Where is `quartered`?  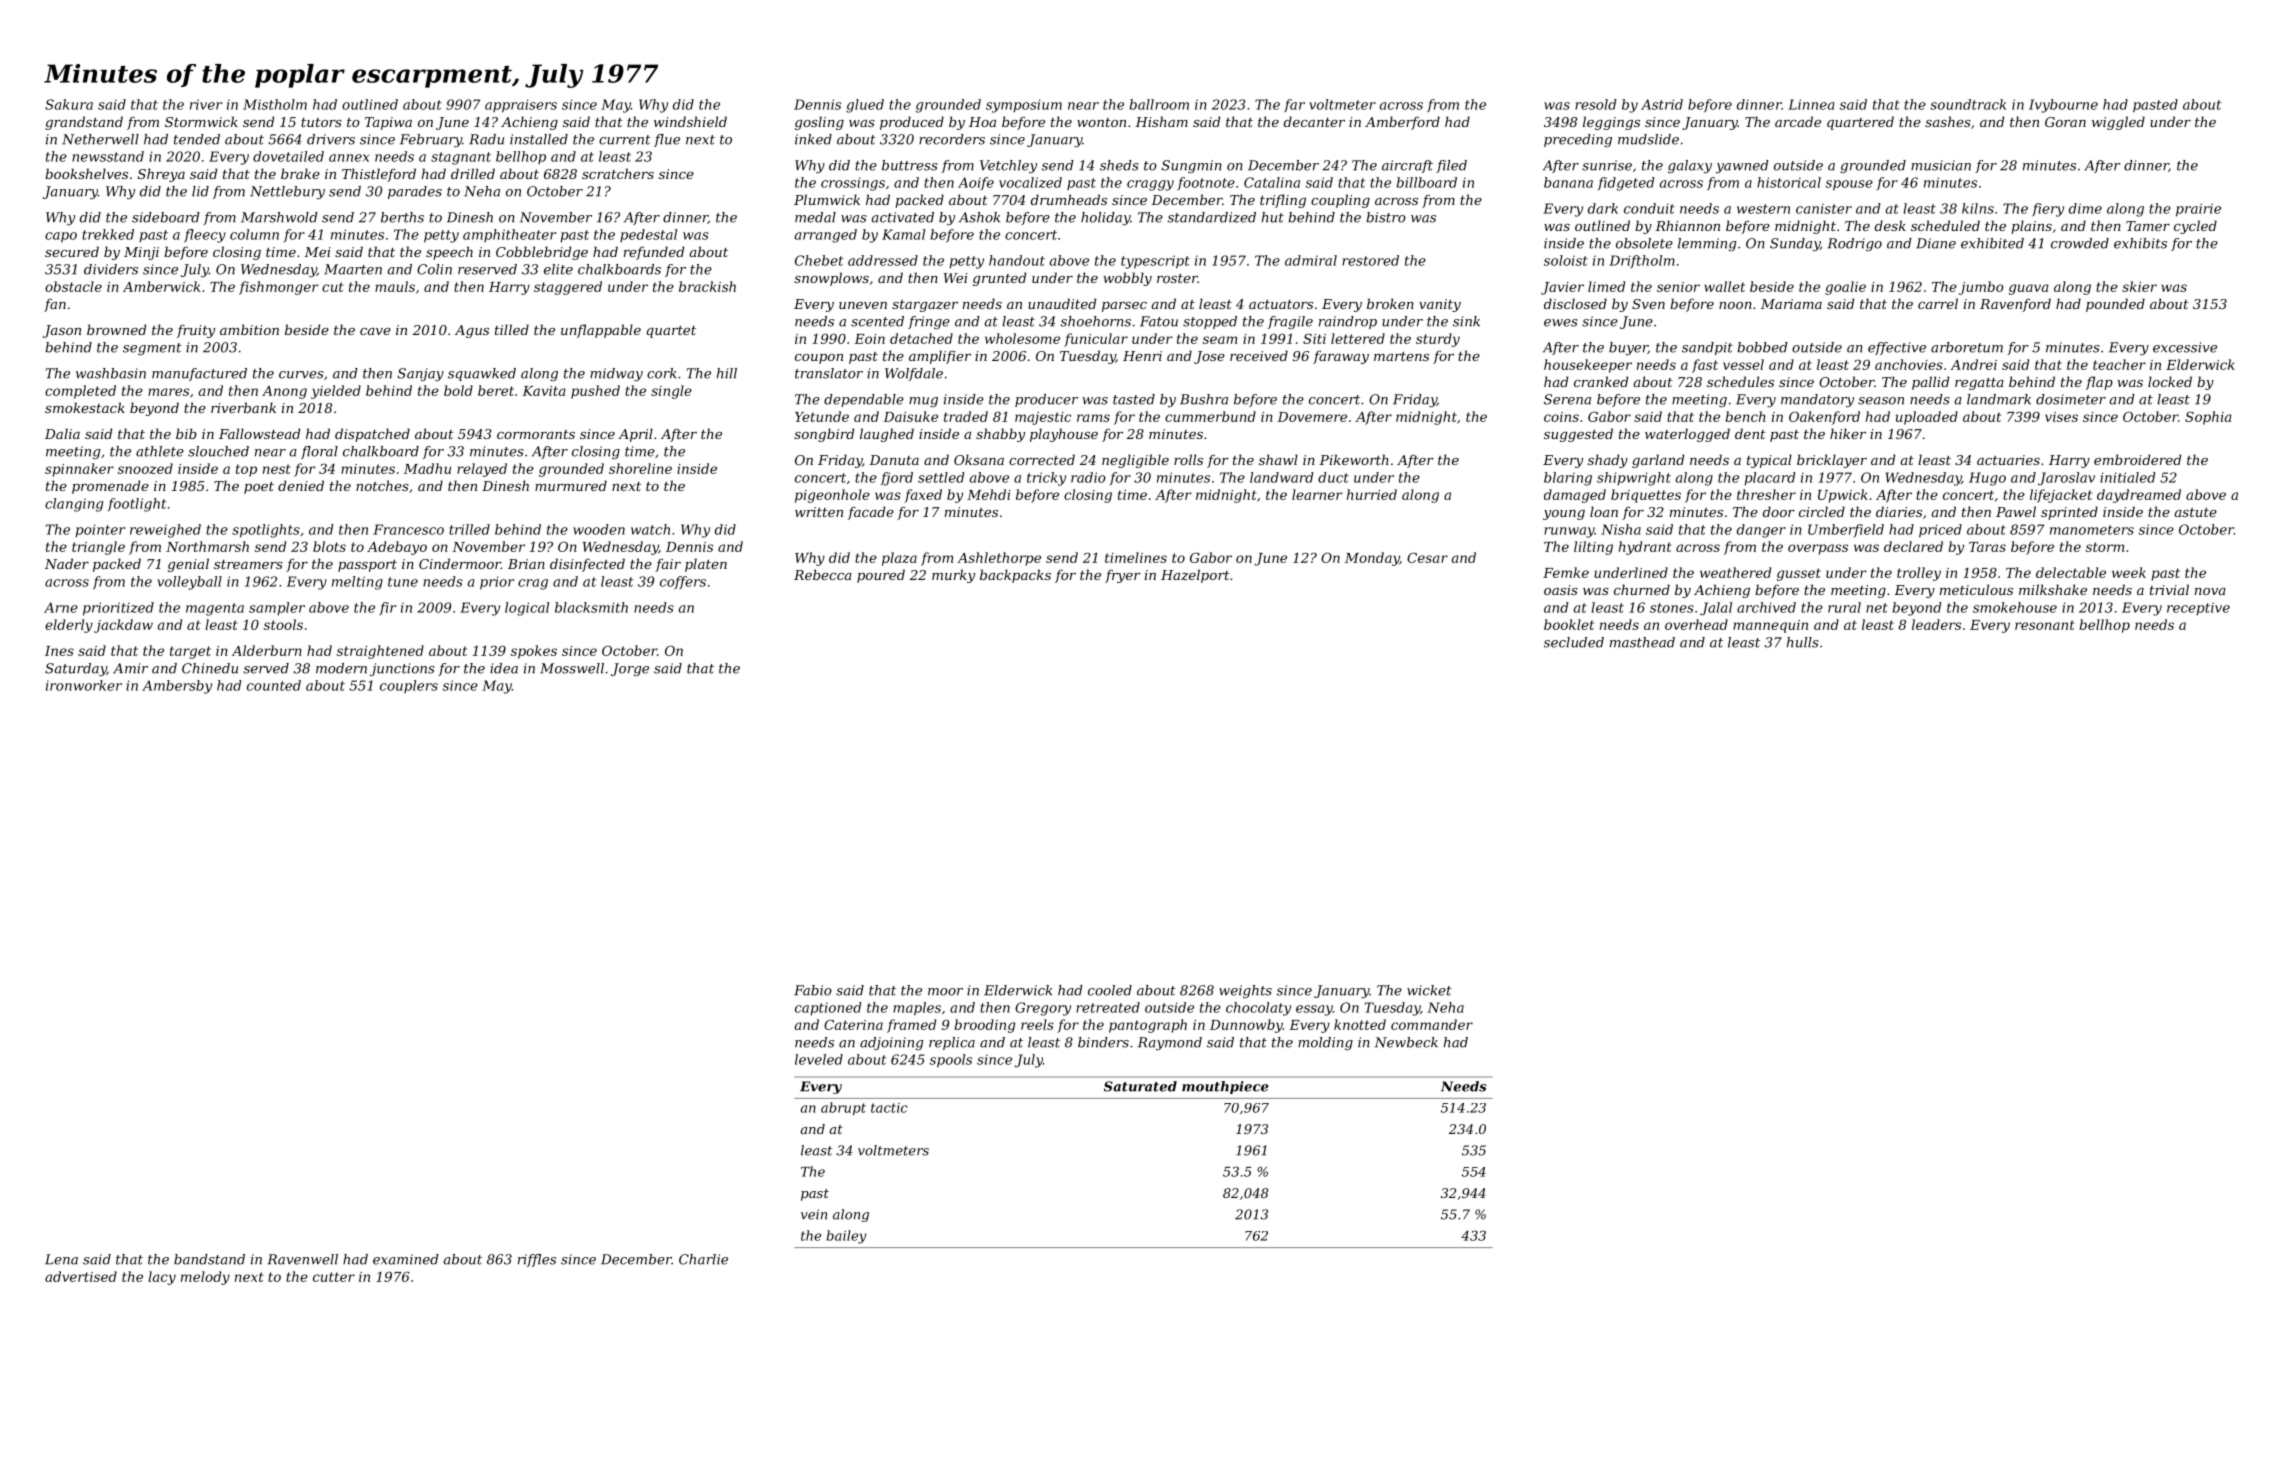 quartered is located at coordinates (1860, 123).
